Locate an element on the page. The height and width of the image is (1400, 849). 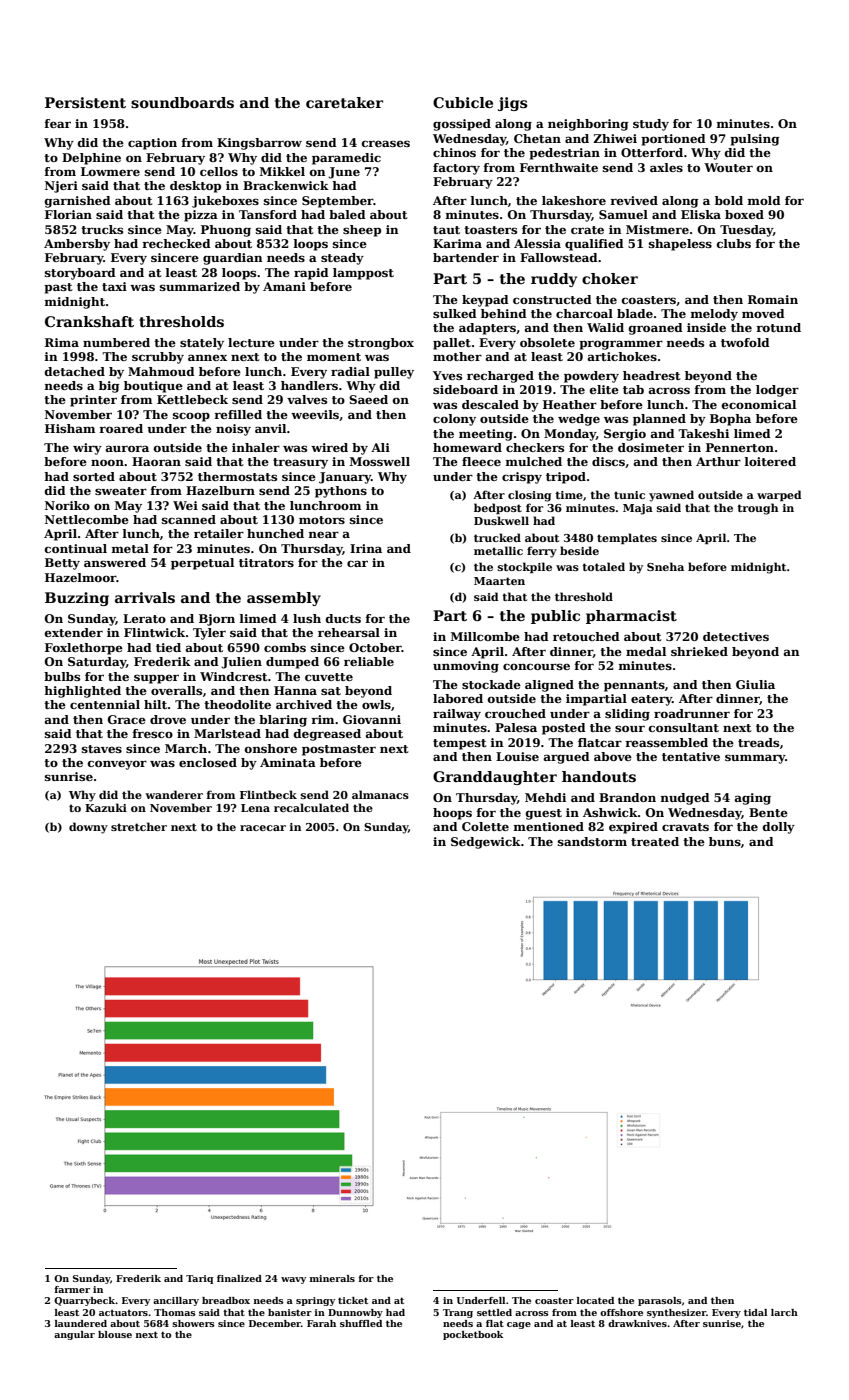
Persistent is located at coordinates (85, 102).
